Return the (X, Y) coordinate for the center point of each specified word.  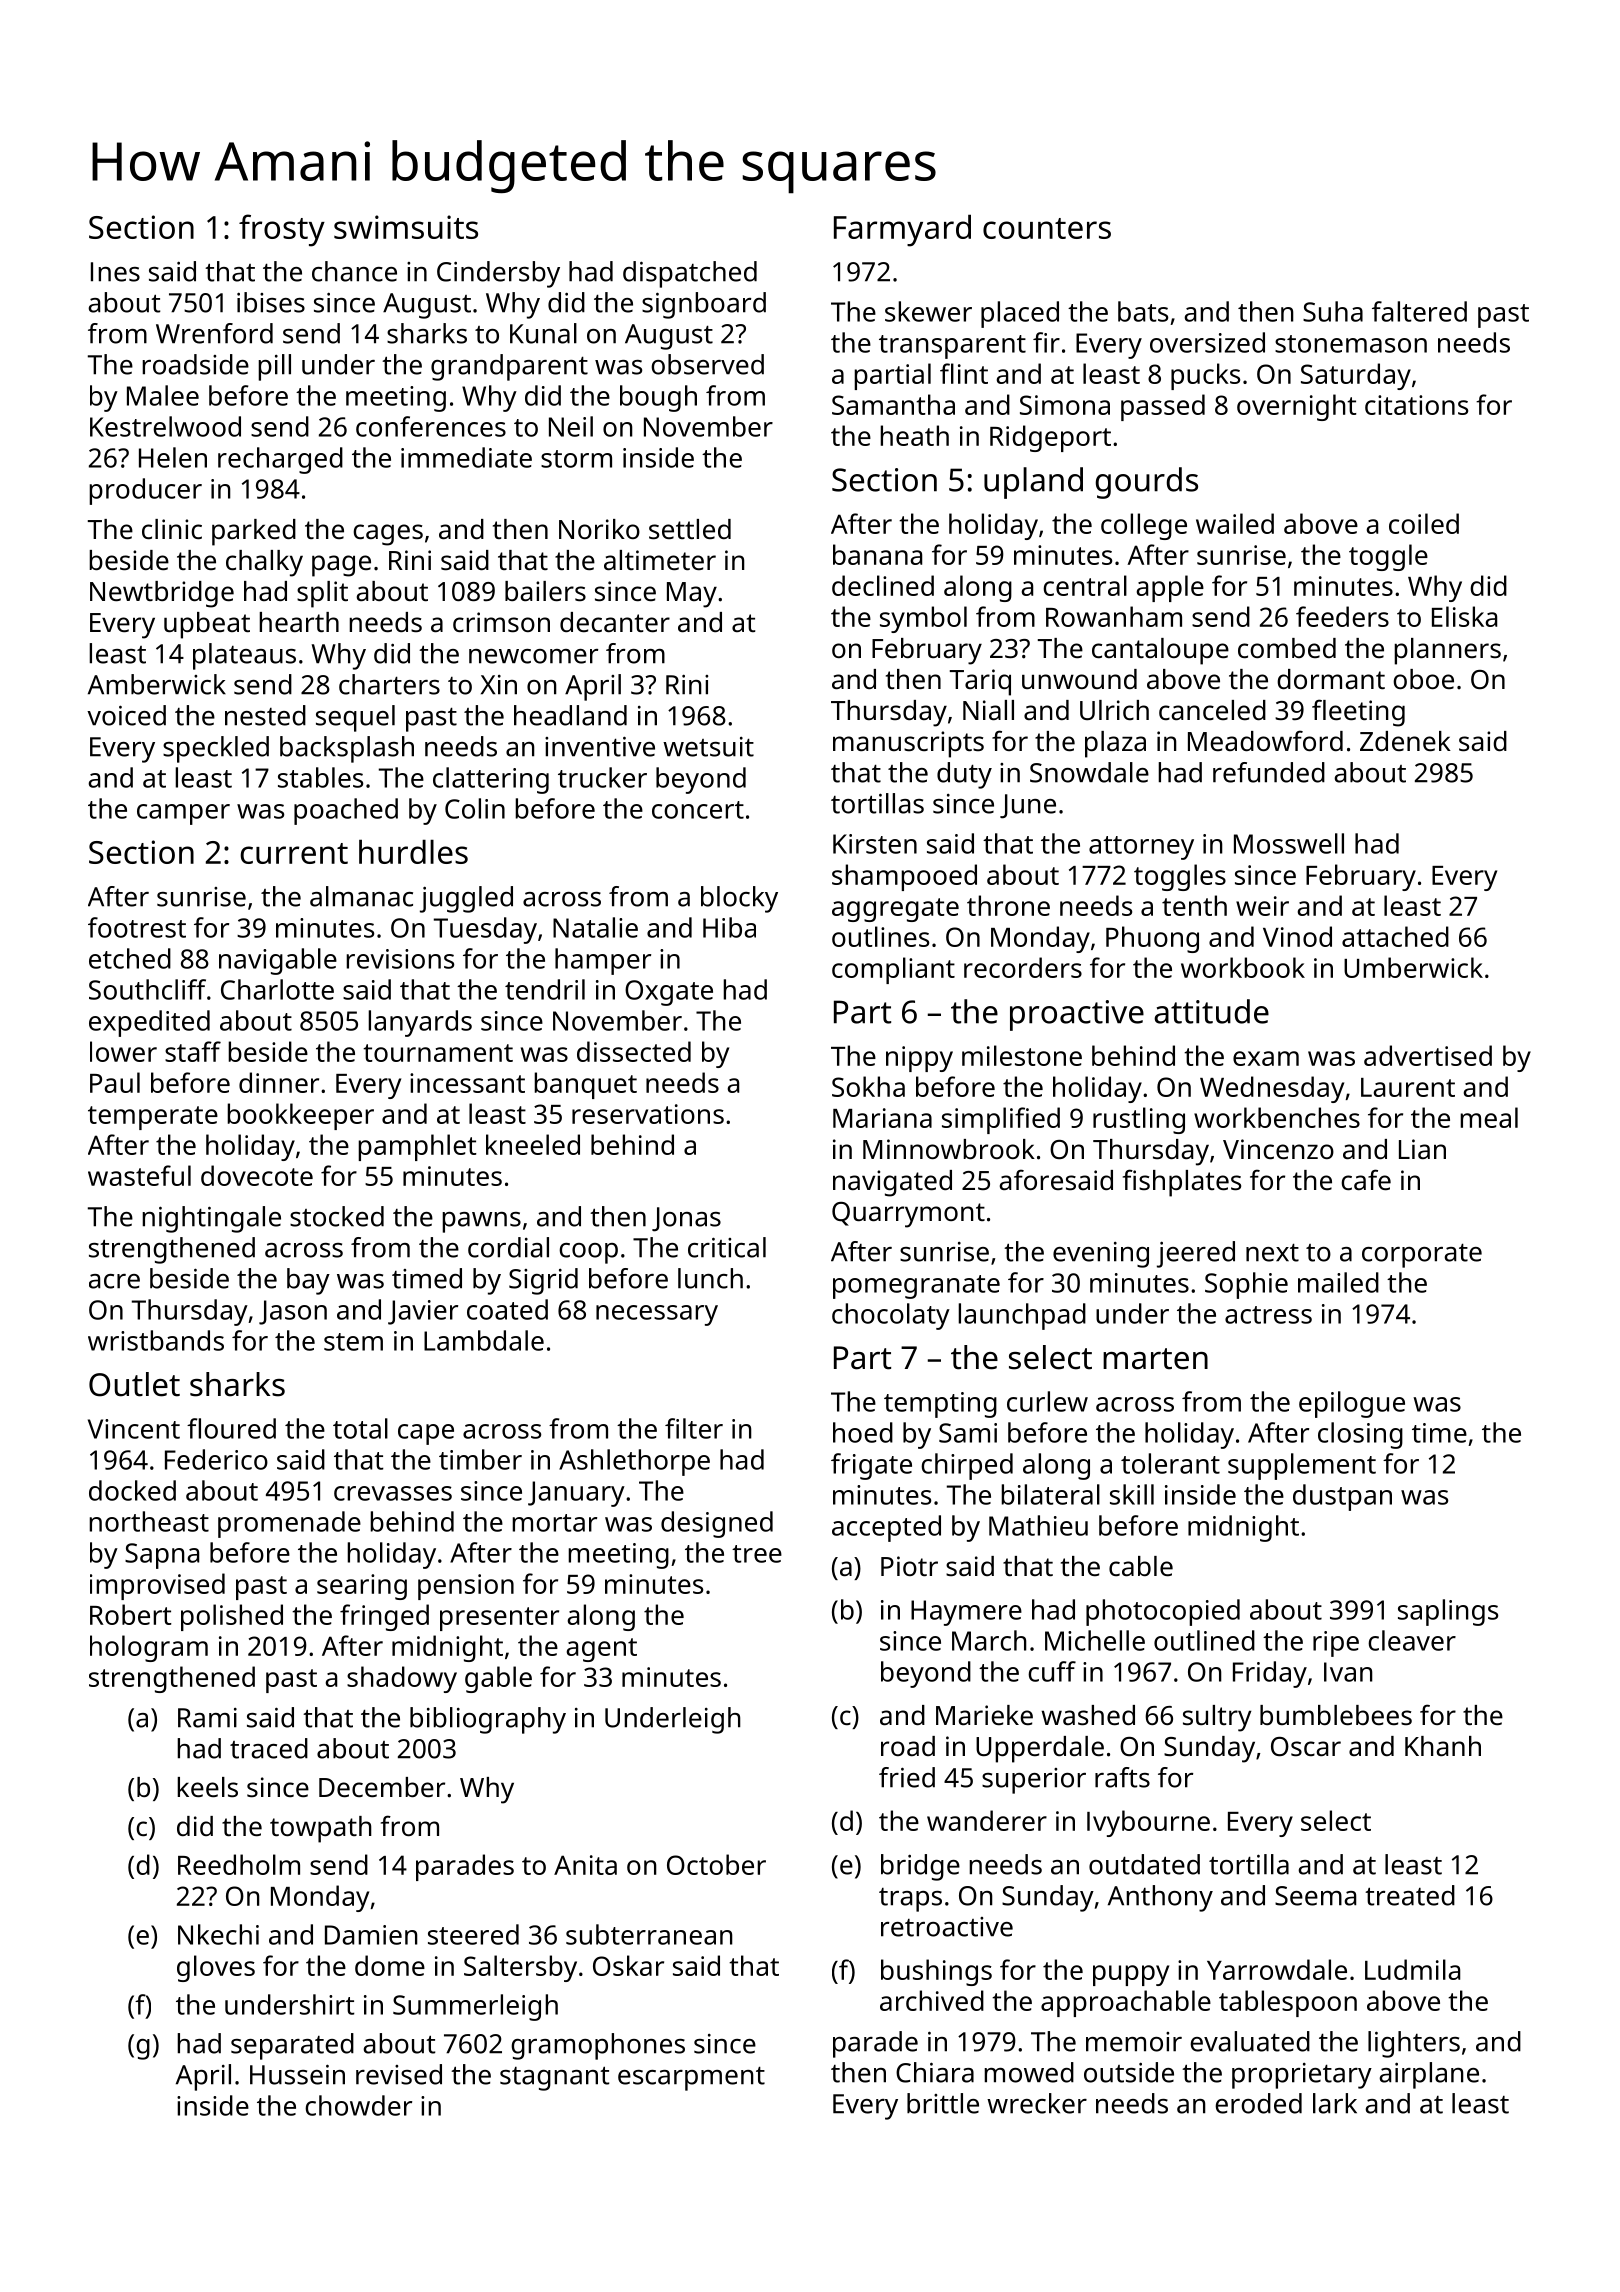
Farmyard (902, 230)
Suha (1333, 311)
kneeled (533, 1144)
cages (388, 535)
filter (694, 1428)
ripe (1336, 1644)
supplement (1302, 1466)
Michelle (1095, 1640)
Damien (371, 1935)
